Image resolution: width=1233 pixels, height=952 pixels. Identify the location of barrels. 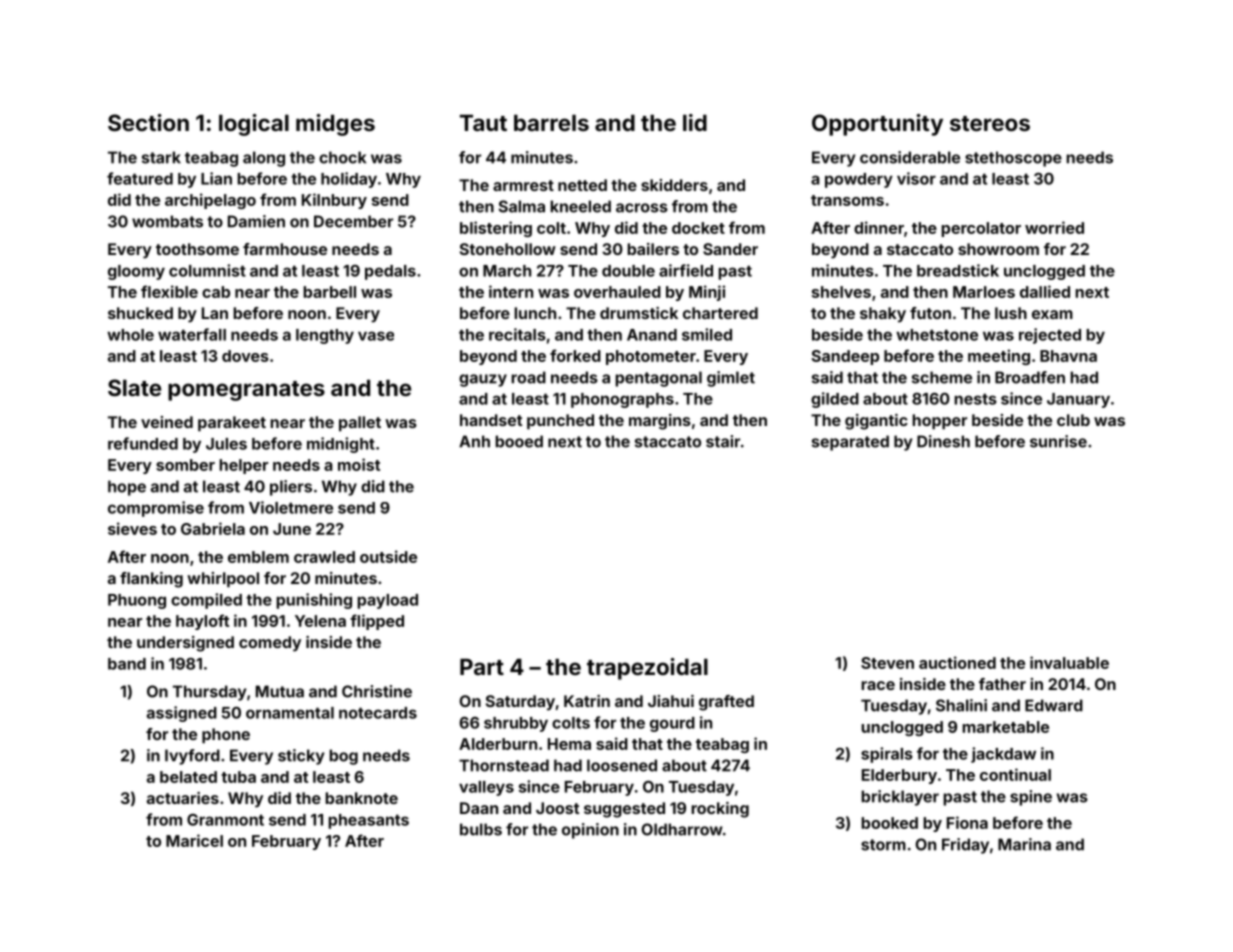
(551, 122).
